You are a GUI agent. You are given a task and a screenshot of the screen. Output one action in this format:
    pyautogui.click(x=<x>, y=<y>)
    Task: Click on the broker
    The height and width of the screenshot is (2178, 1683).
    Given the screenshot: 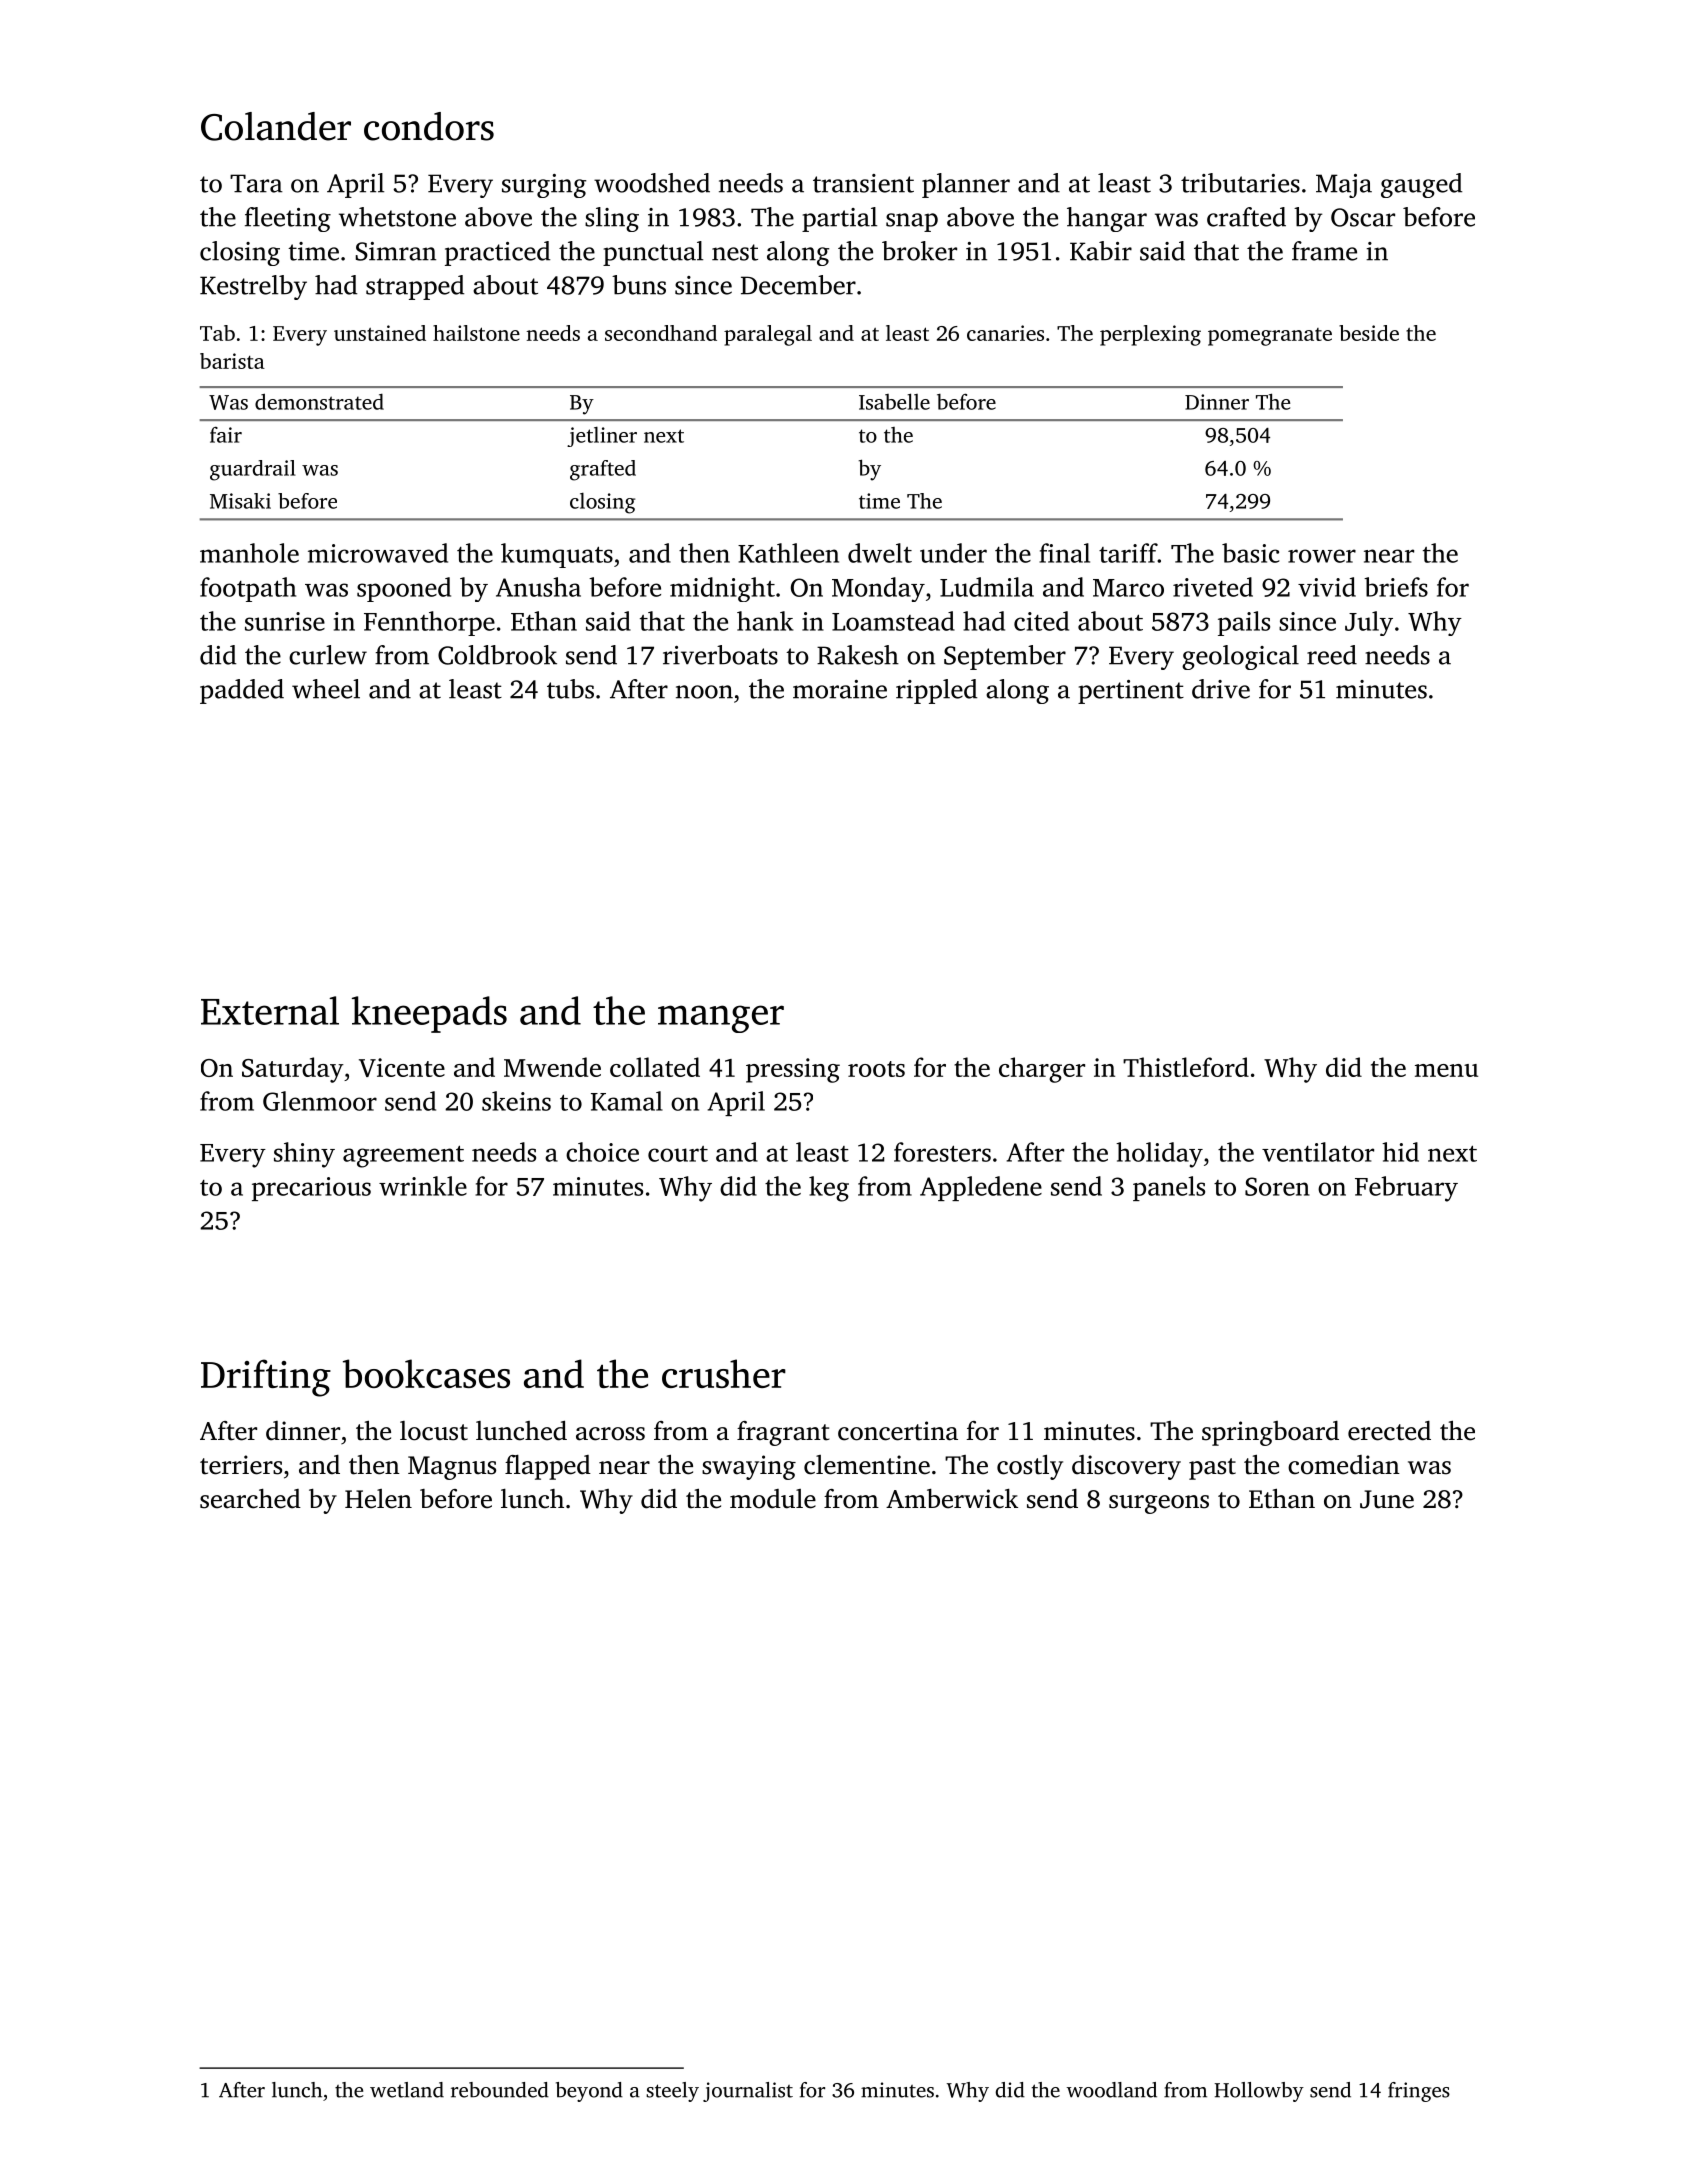 What is the action you would take?
    pyautogui.click(x=919, y=251)
